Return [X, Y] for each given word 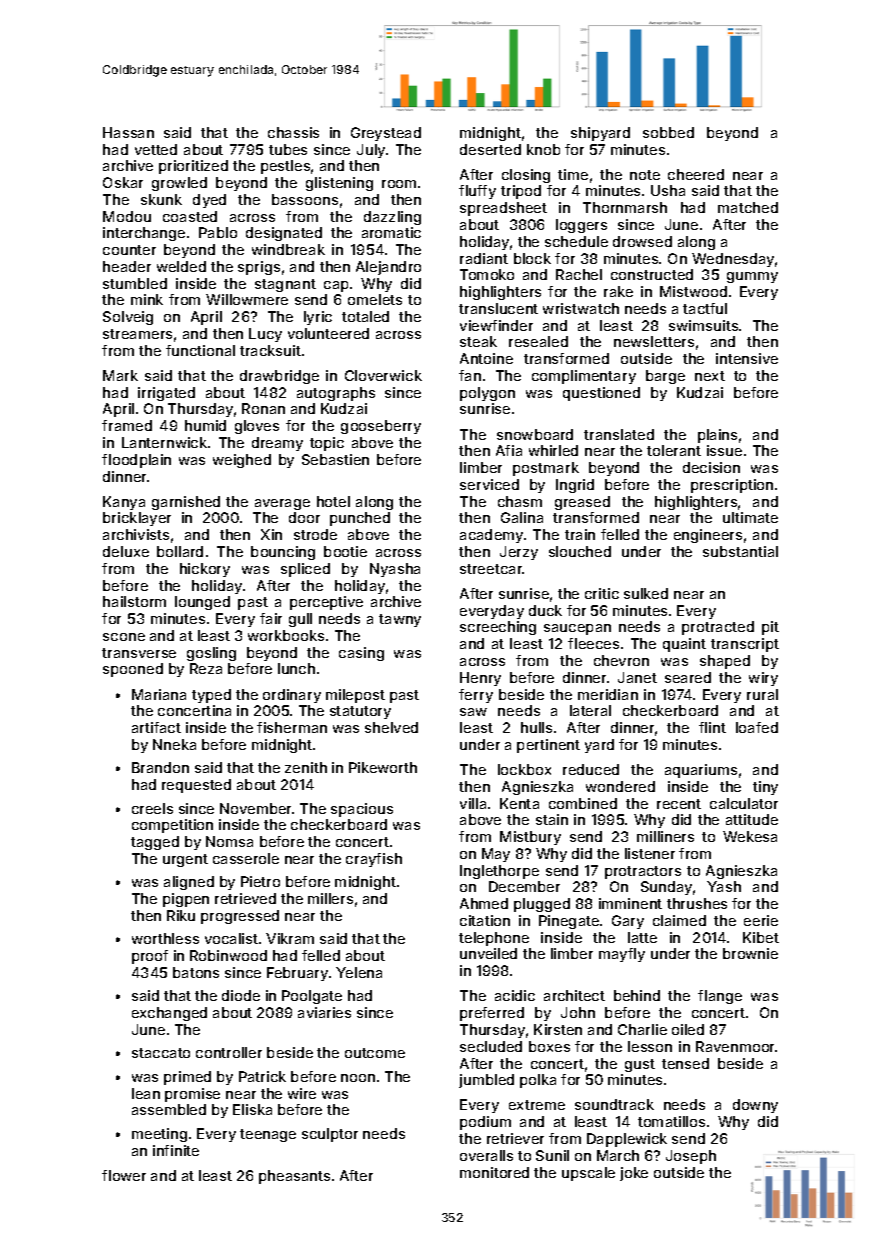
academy [491, 536]
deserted [490, 149]
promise [192, 1095]
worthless [165, 938]
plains [717, 436]
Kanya [124, 503]
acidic [515, 995]
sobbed [668, 132]
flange [720, 997]
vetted [156, 149]
